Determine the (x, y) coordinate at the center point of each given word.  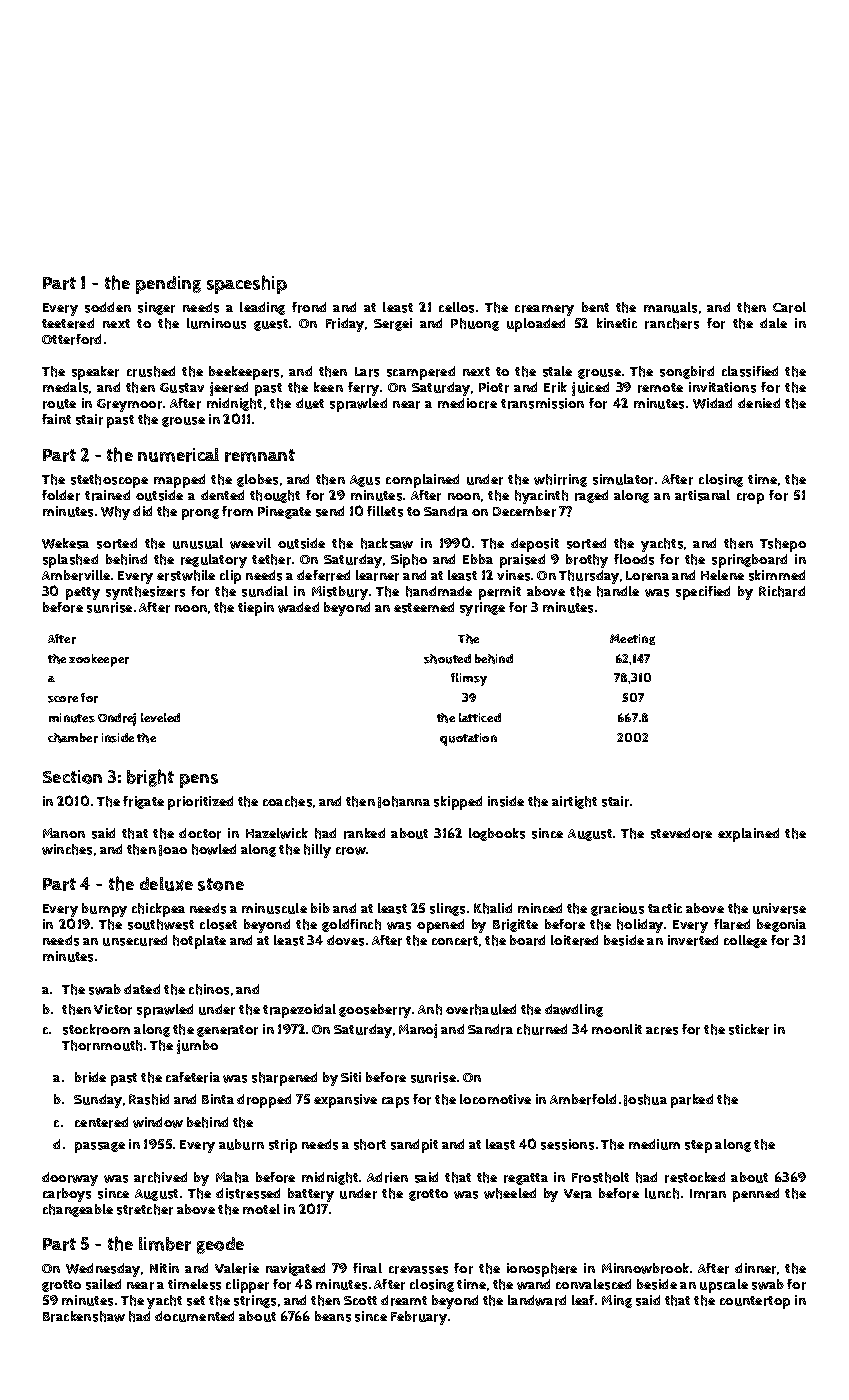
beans (333, 1316)
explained (748, 835)
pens (199, 781)
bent (595, 307)
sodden (108, 307)
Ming (617, 1301)
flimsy (469, 679)
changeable (78, 1210)
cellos (456, 307)
